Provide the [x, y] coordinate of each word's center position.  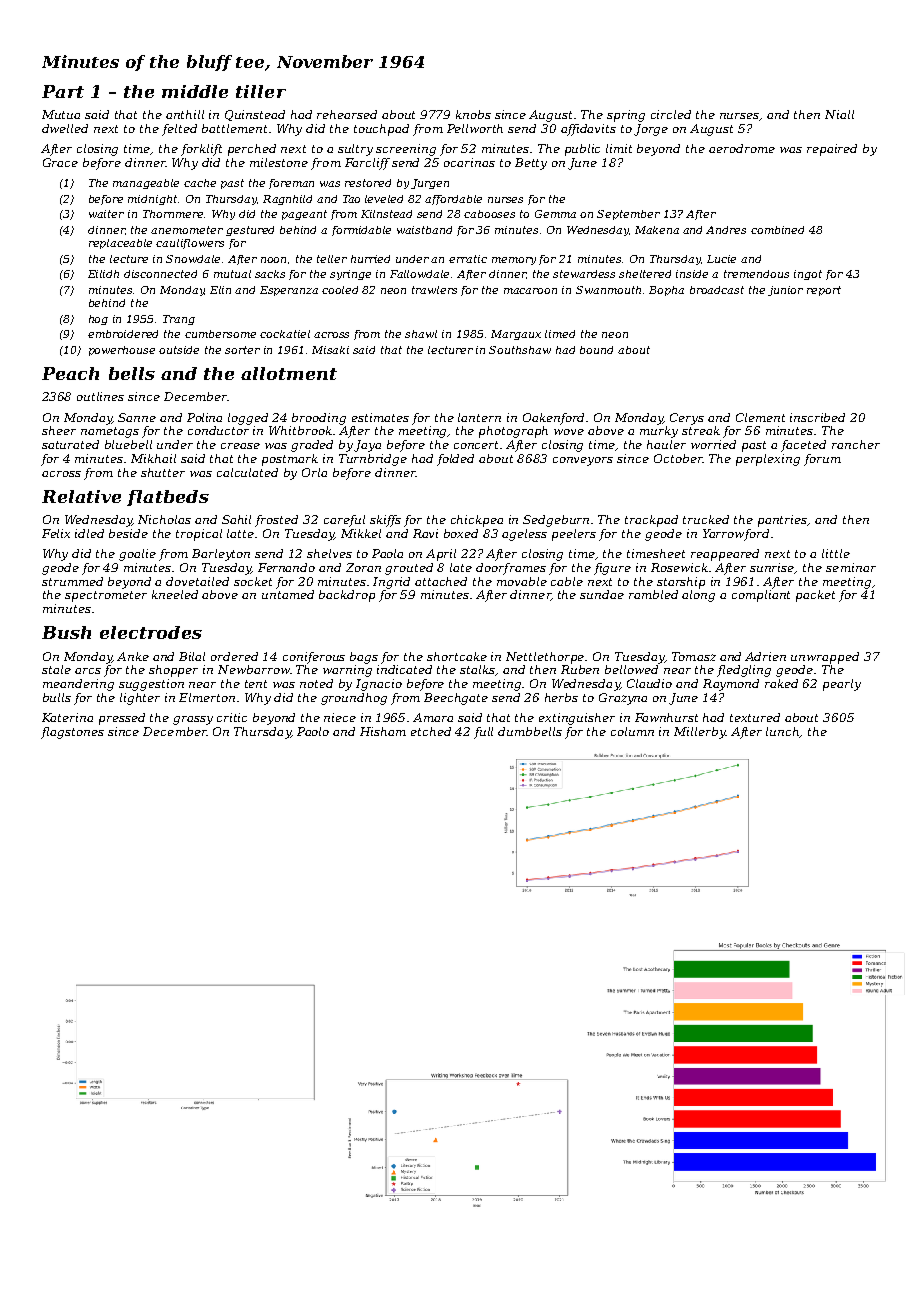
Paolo [313, 731]
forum [822, 460]
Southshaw [520, 350]
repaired [832, 150]
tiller [261, 91]
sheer [59, 430]
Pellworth [475, 128]
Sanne [137, 417]
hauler [666, 444]
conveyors [583, 461]
